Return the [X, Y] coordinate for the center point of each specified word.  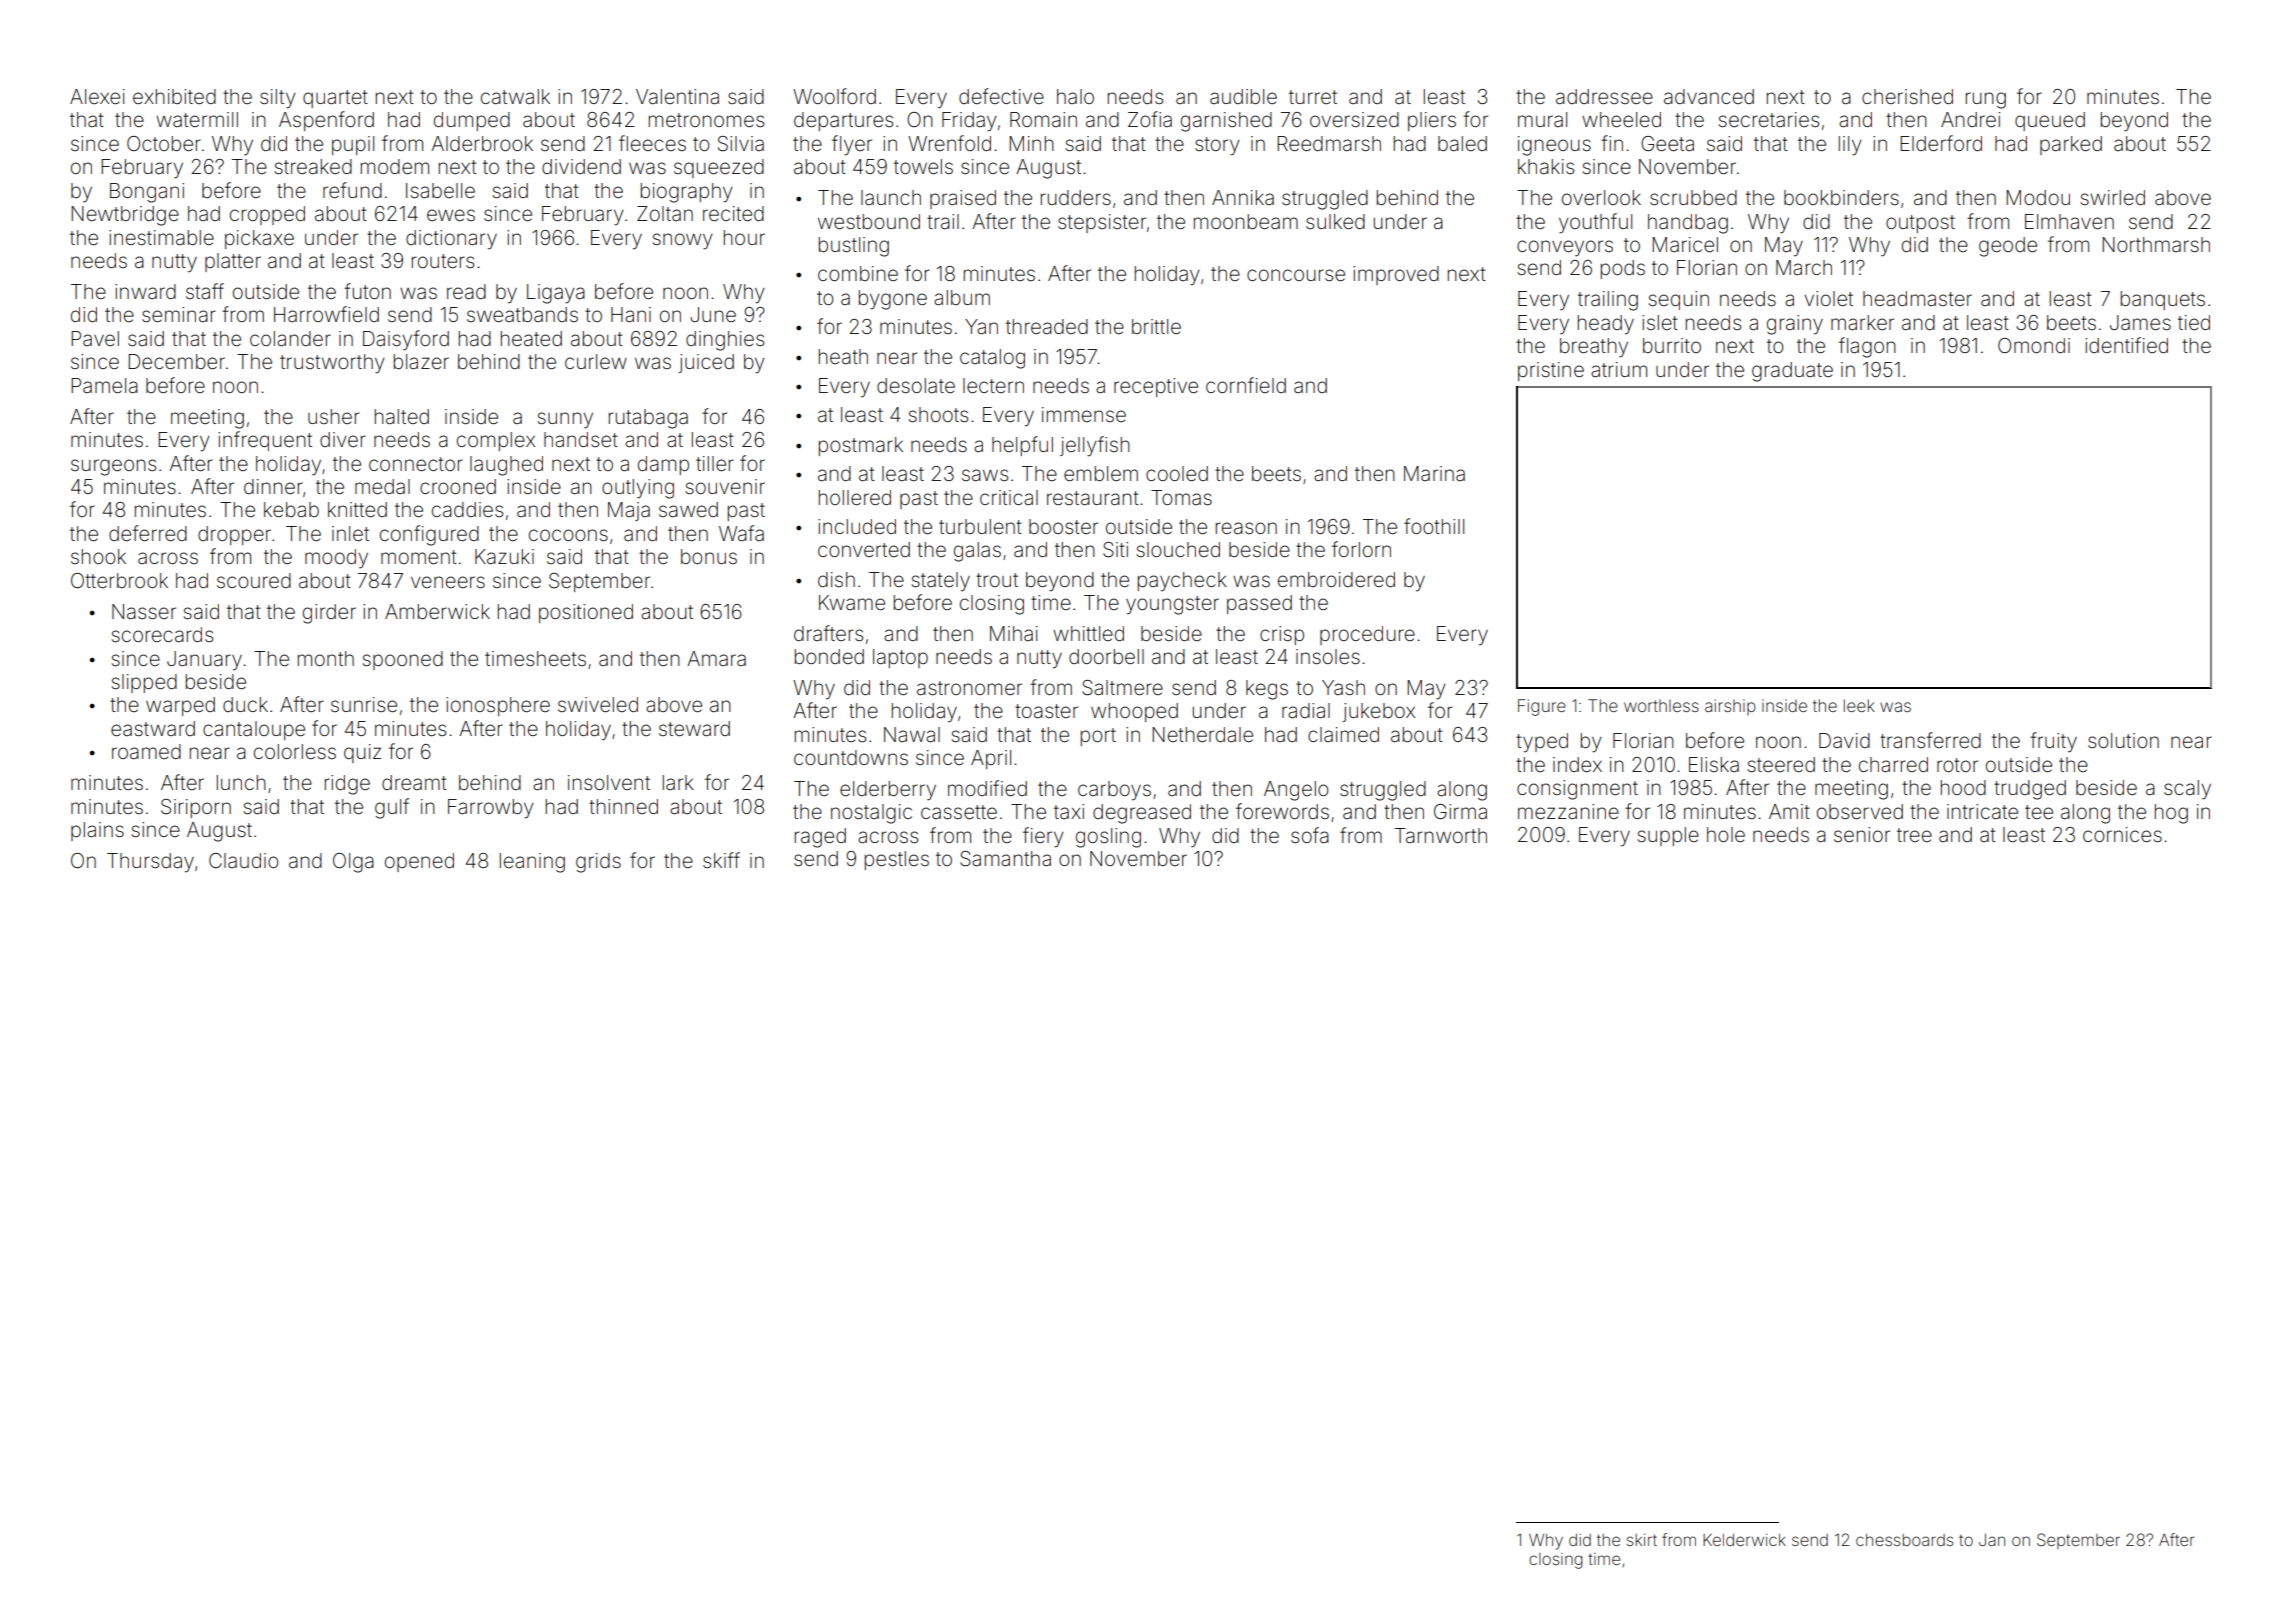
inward [145, 291]
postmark [861, 446]
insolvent [609, 782]
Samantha [1005, 859]
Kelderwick [1744, 1540]
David [1844, 740]
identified [2126, 345]
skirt [1642, 1540]
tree [1914, 835]
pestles [897, 860]
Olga [353, 863]
